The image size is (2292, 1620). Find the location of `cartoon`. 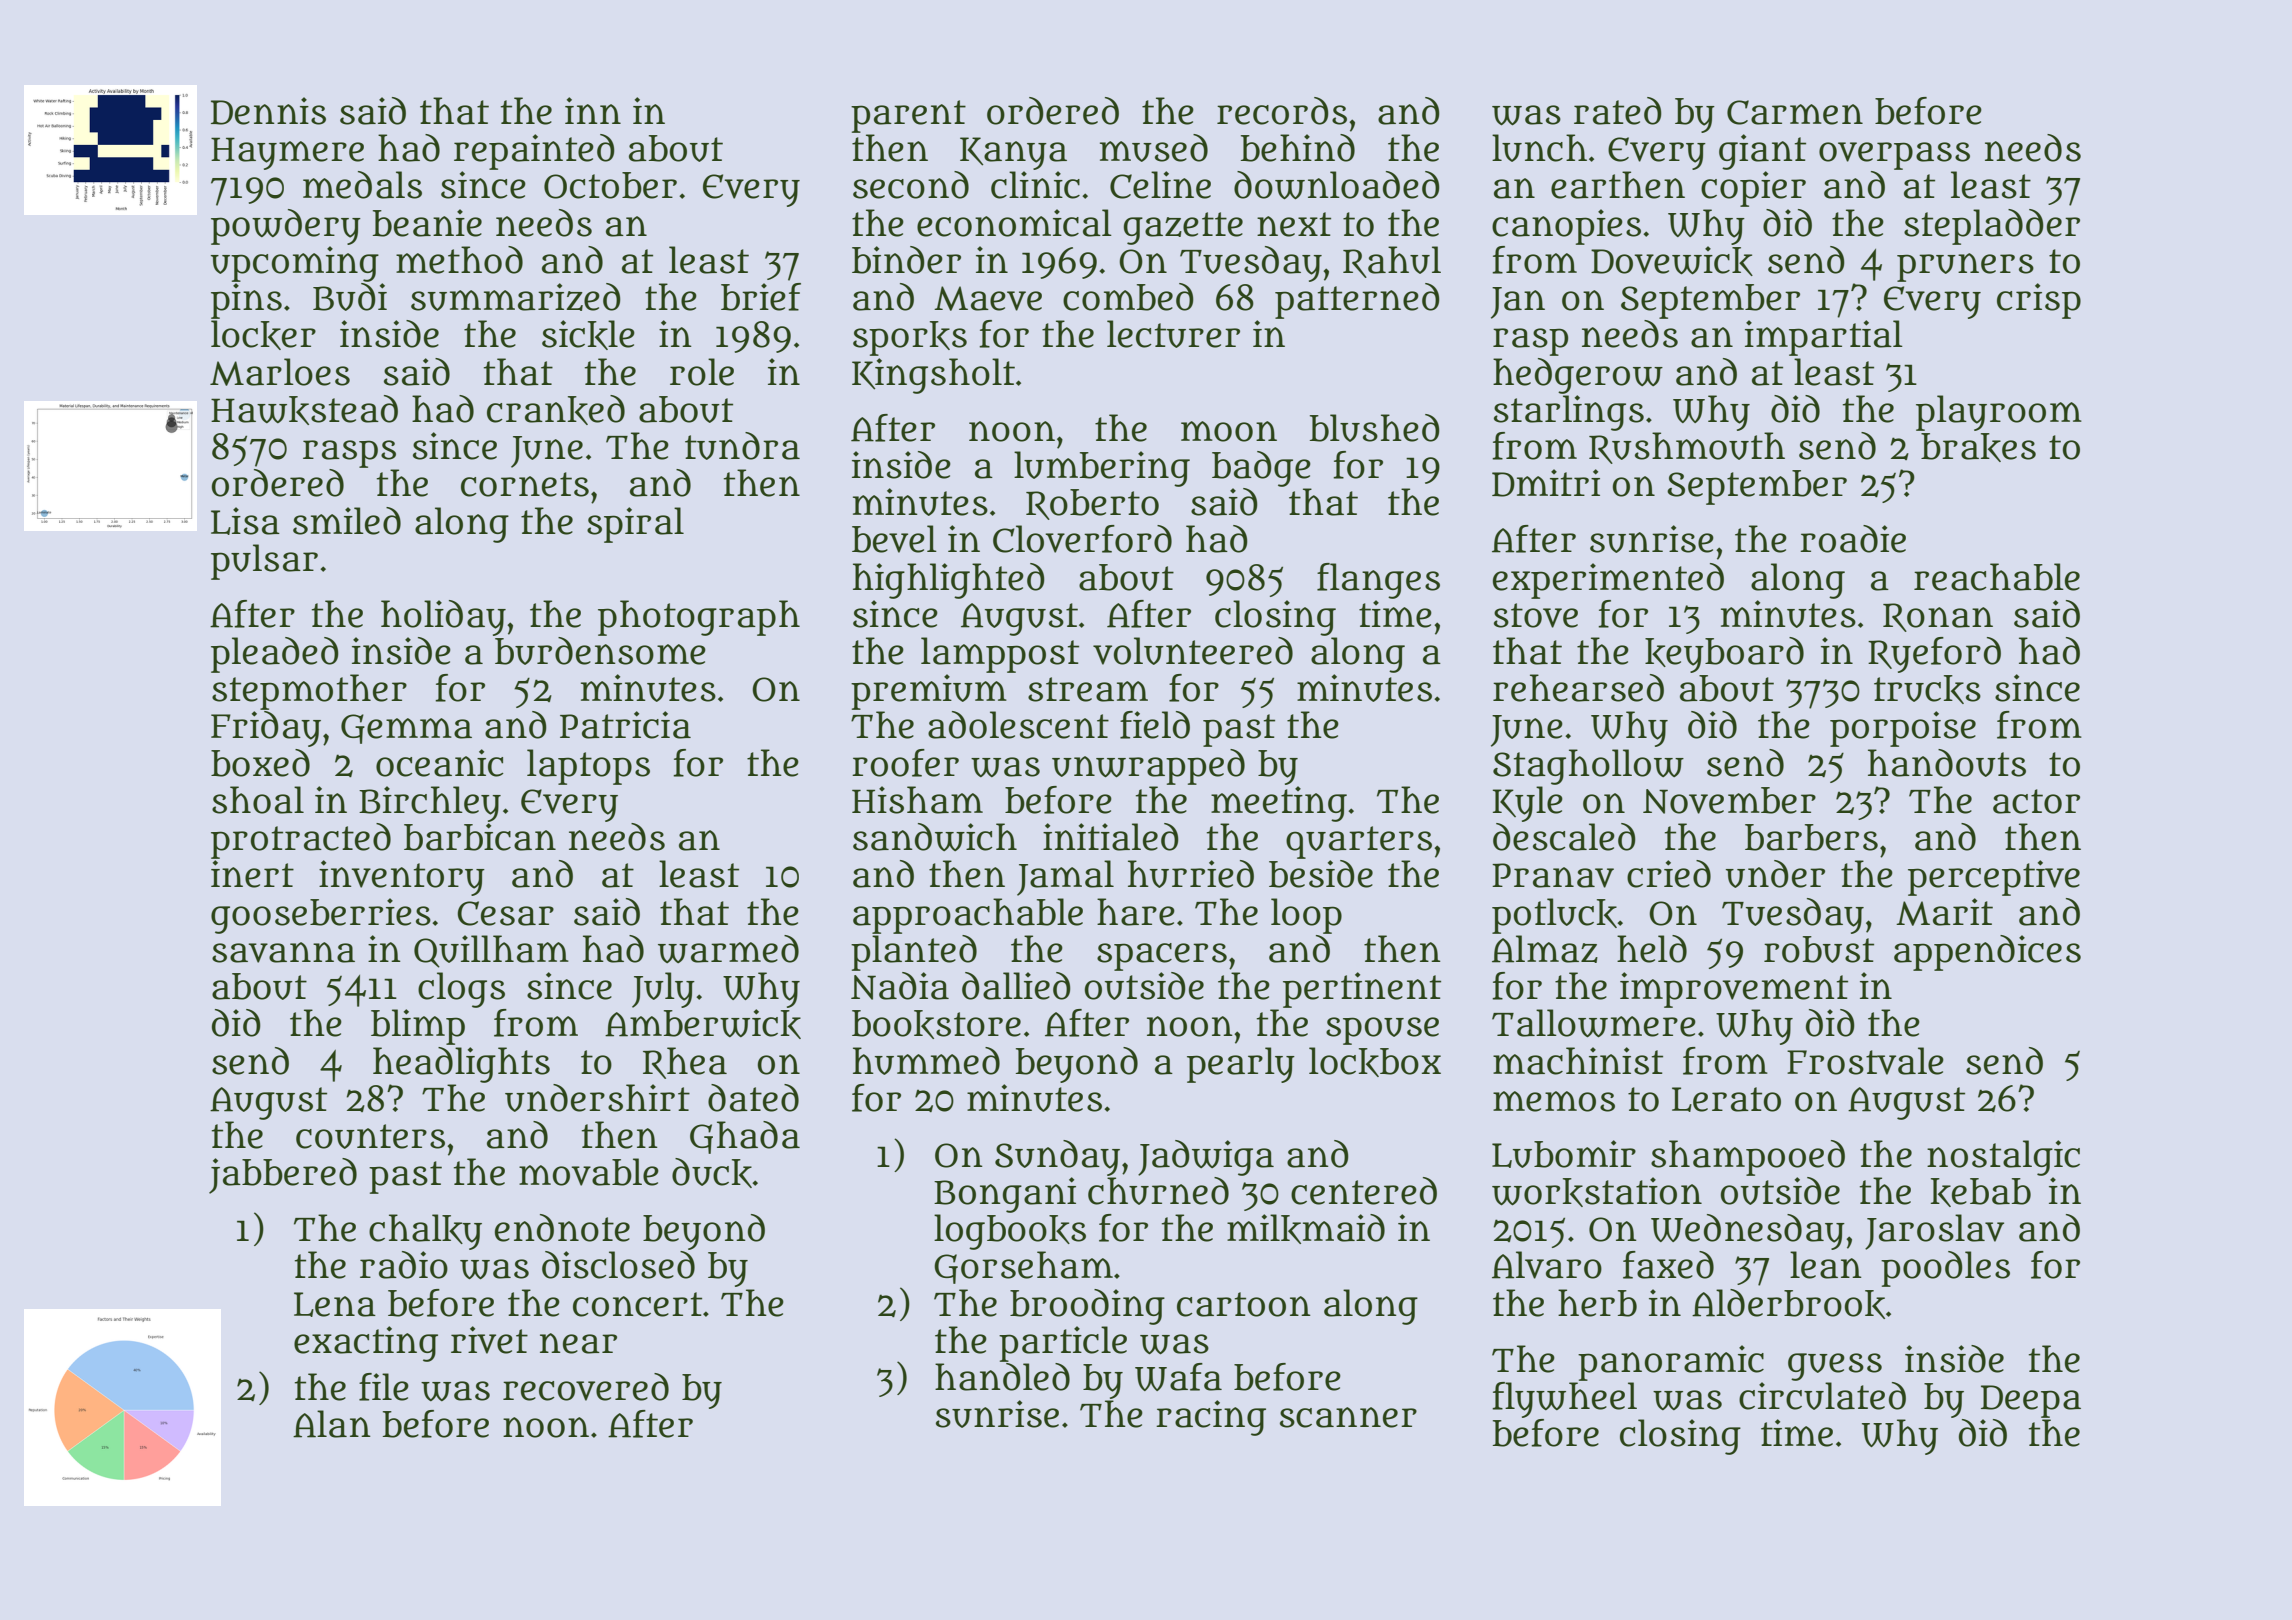

cartoon is located at coordinates (1244, 1304).
